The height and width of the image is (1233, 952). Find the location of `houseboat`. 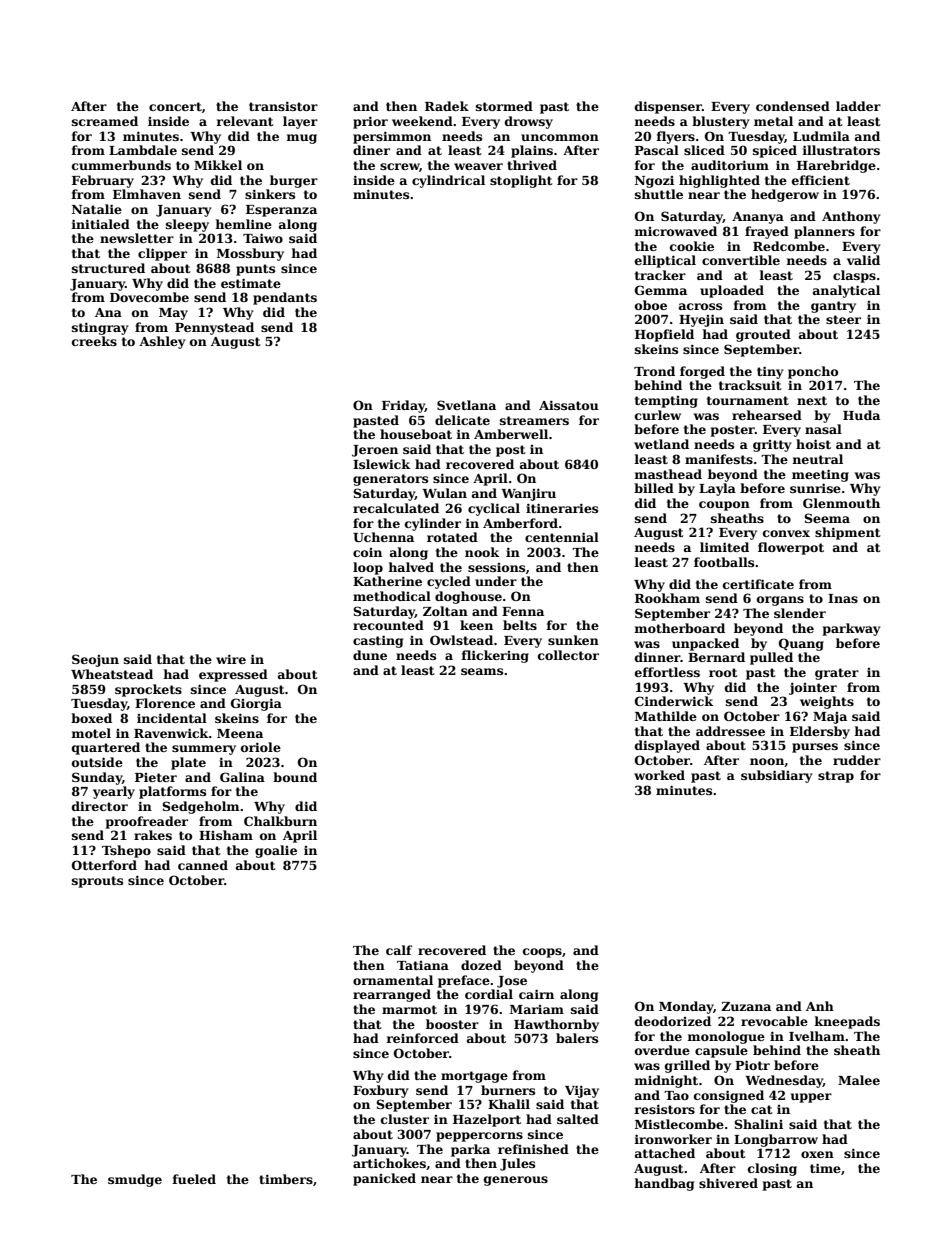

houseboat is located at coordinates (416, 434).
